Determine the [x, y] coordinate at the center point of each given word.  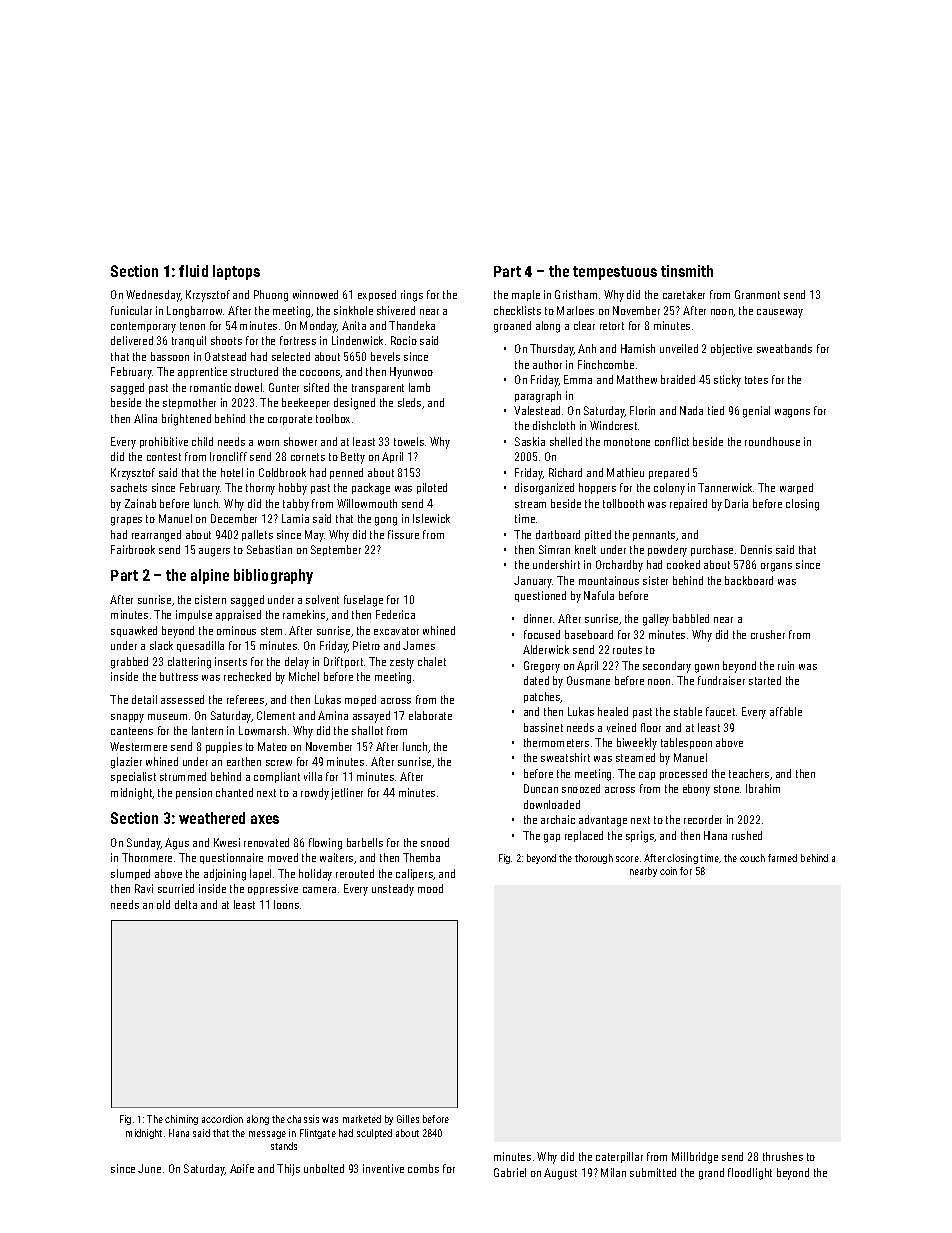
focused [542, 634]
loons [286, 904]
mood [430, 888]
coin [668, 871]
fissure [403, 534]
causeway [780, 313]
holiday [315, 875]
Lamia [295, 518]
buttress [179, 676]
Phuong [271, 296]
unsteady [393, 890]
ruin [786, 665]
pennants [654, 536]
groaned [512, 327]
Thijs [288, 1170]
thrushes [783, 1156]
